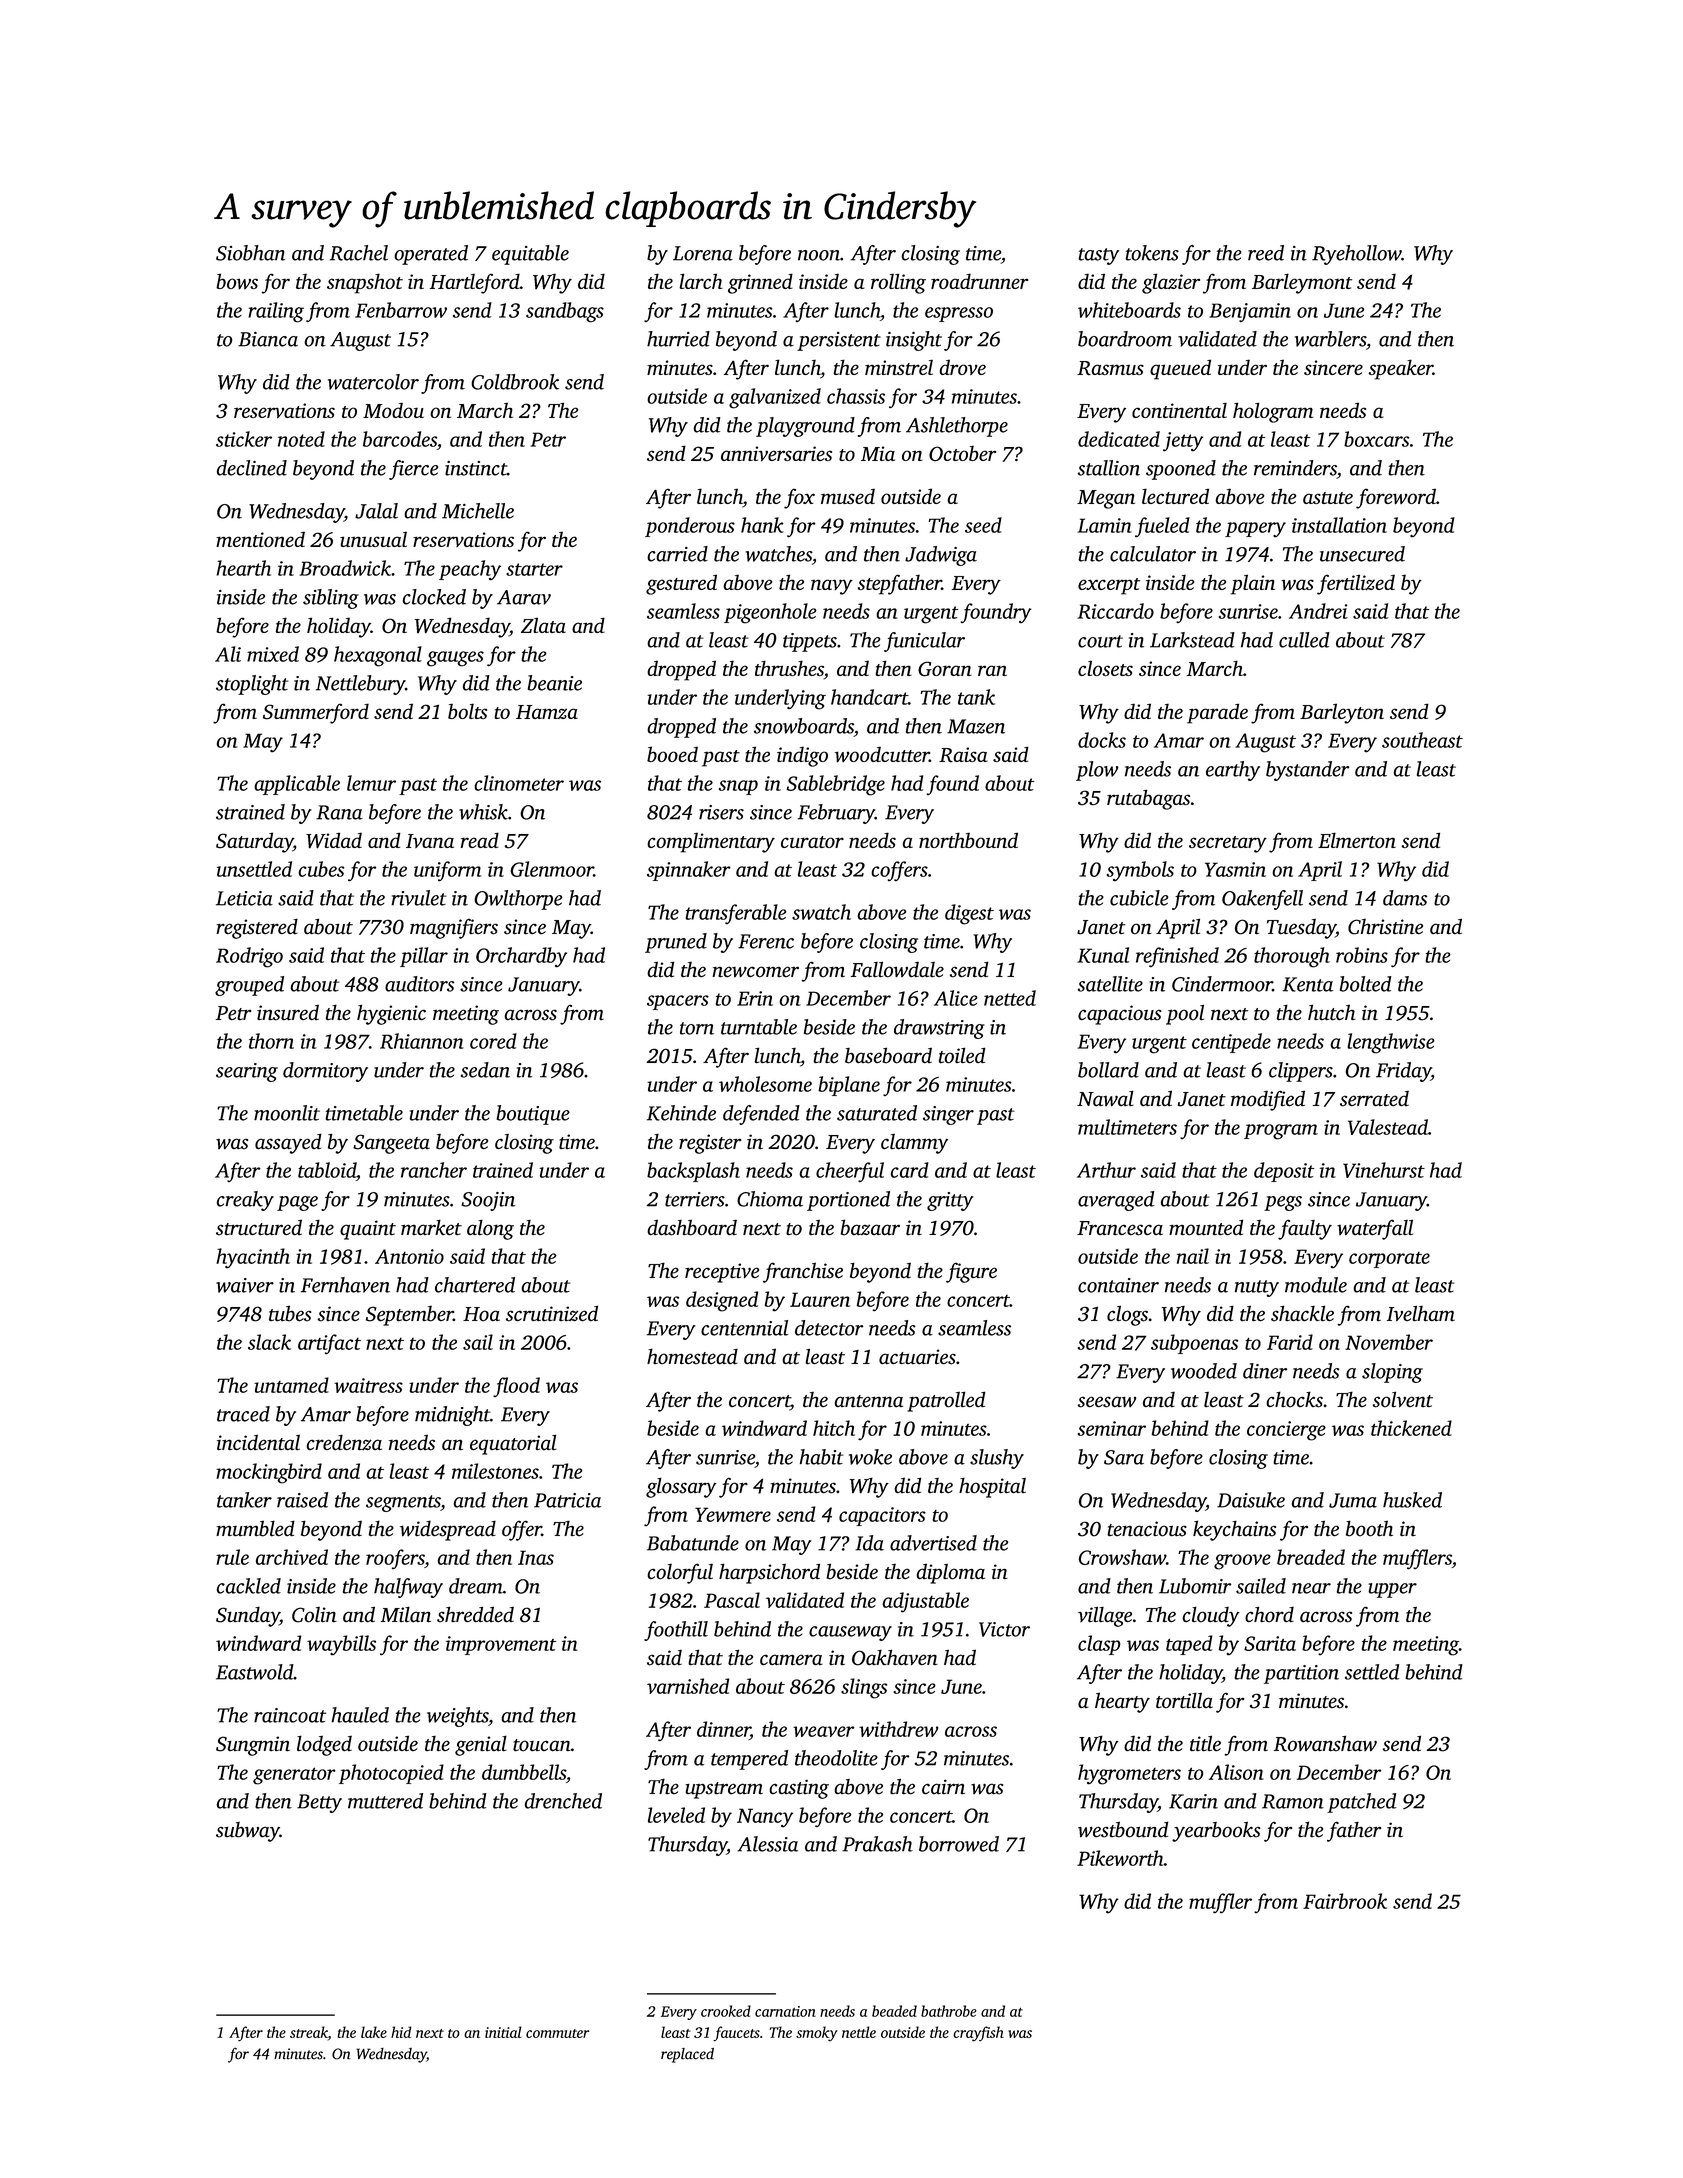 Image resolution: width=1683 pixels, height=2178 pixels. Describe the element at coordinates (371, 783) in the screenshot. I see `lemur` at that location.
